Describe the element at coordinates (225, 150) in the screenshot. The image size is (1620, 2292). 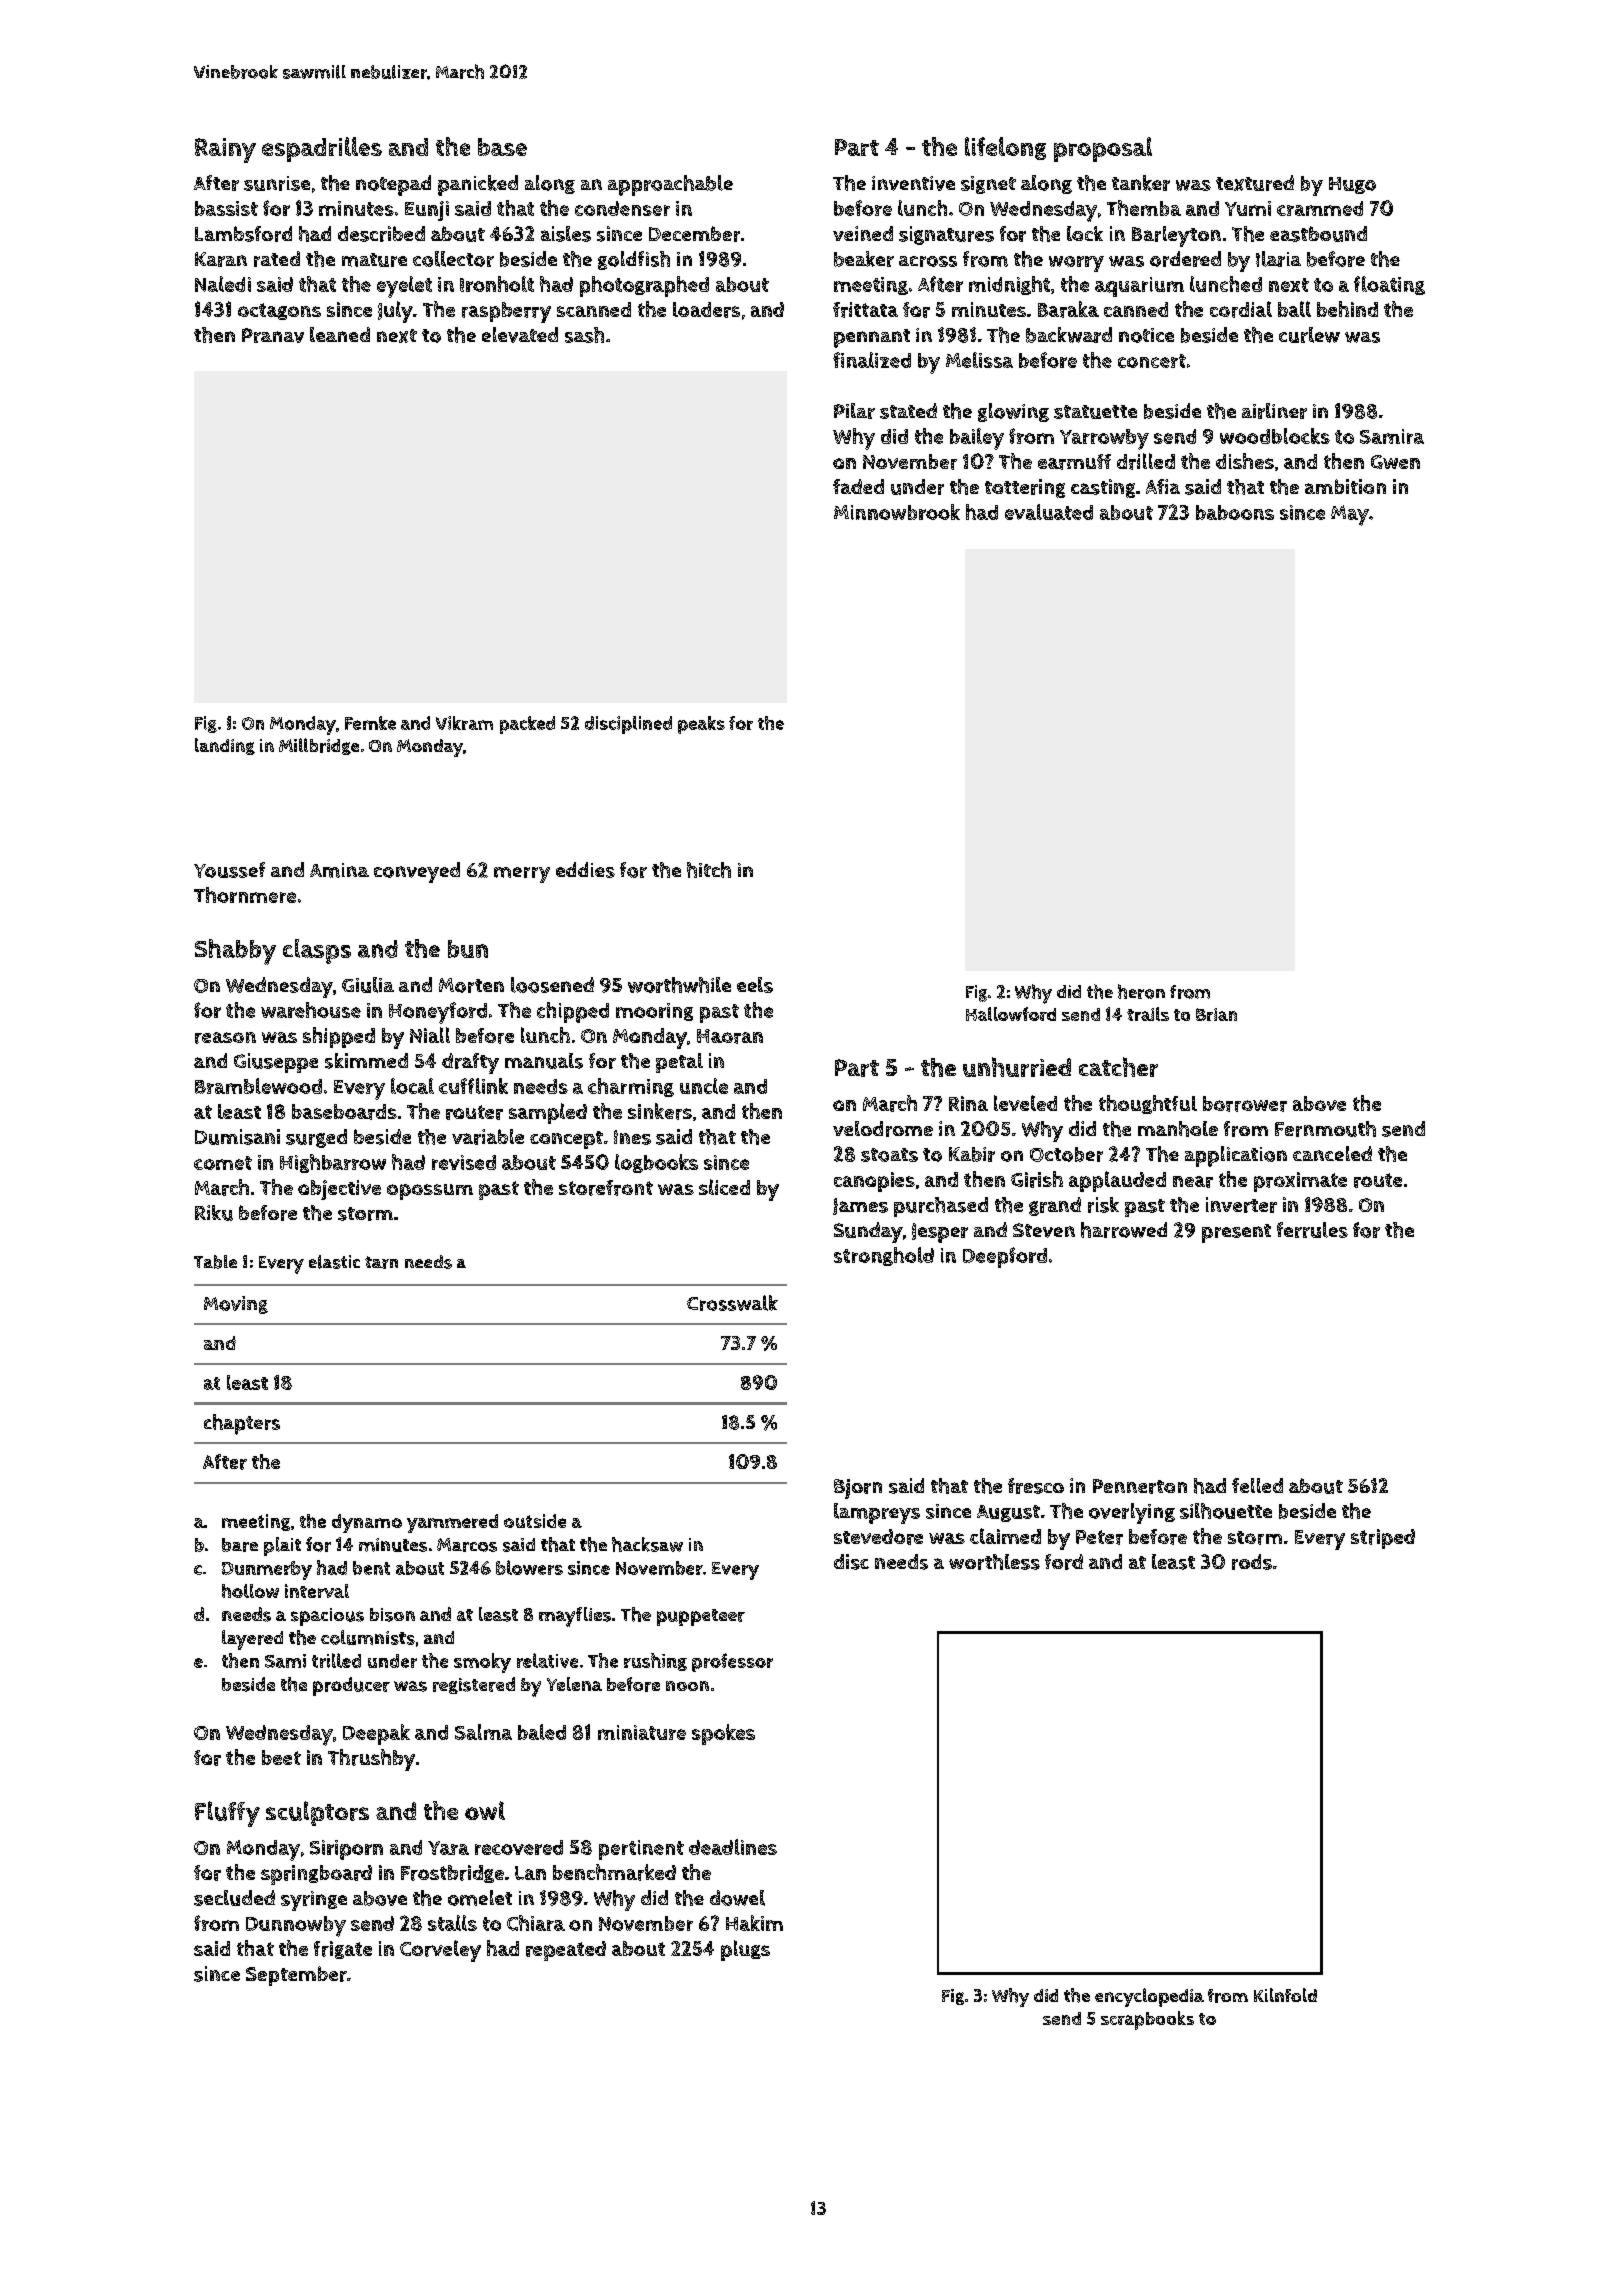
I see `Rainy` at that location.
